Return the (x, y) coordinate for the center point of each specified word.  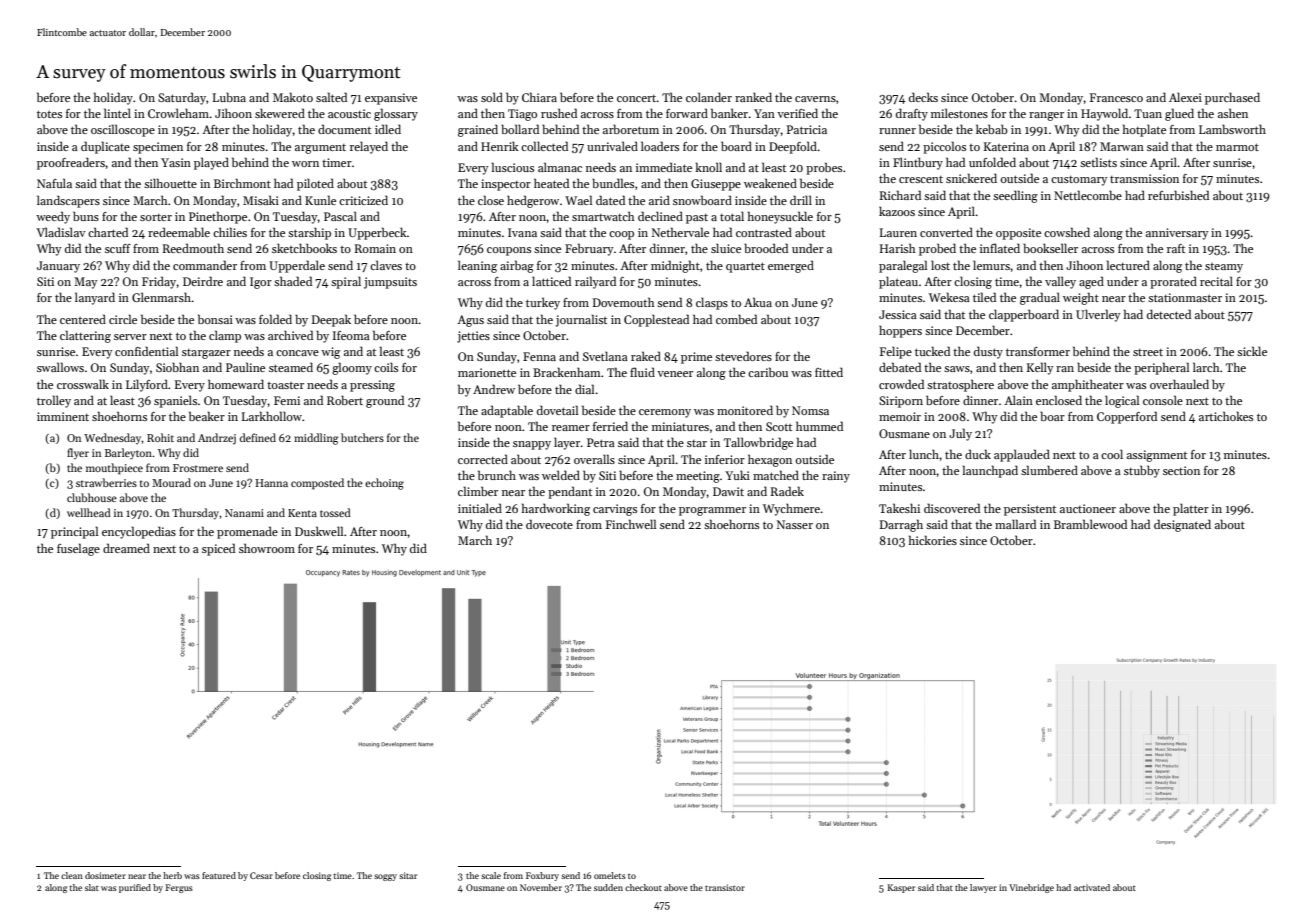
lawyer (983, 888)
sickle (1252, 351)
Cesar (261, 875)
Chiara (539, 97)
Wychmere (791, 509)
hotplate (1144, 130)
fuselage (78, 549)
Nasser (795, 524)
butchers (362, 437)
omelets (610, 875)
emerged (791, 266)
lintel (117, 113)
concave (297, 353)
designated (1182, 525)
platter (1191, 509)
